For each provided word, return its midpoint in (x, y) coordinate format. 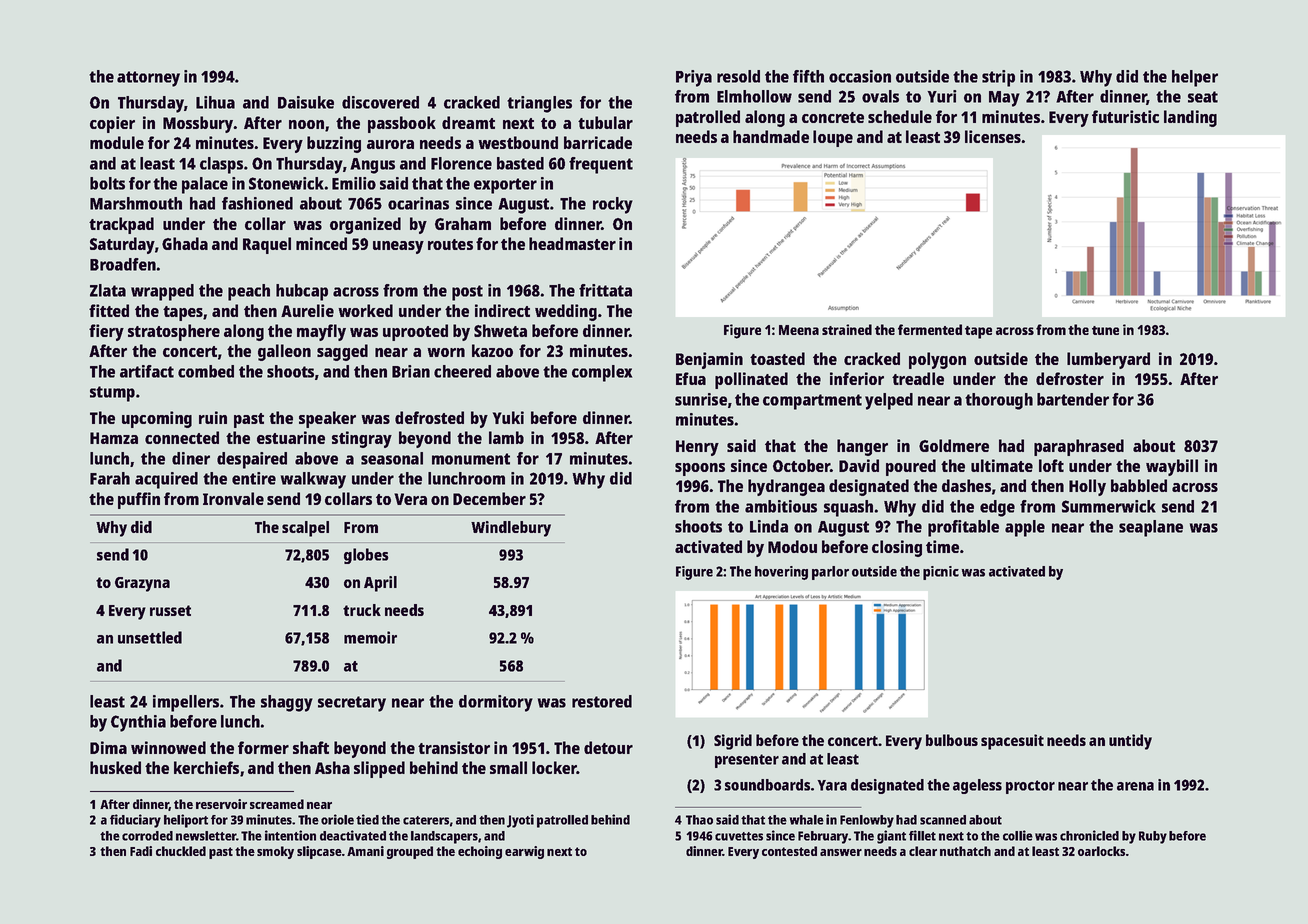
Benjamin (709, 360)
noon (306, 124)
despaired (252, 460)
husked (115, 767)
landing (1190, 118)
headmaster (572, 243)
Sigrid (733, 742)
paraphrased (1079, 447)
